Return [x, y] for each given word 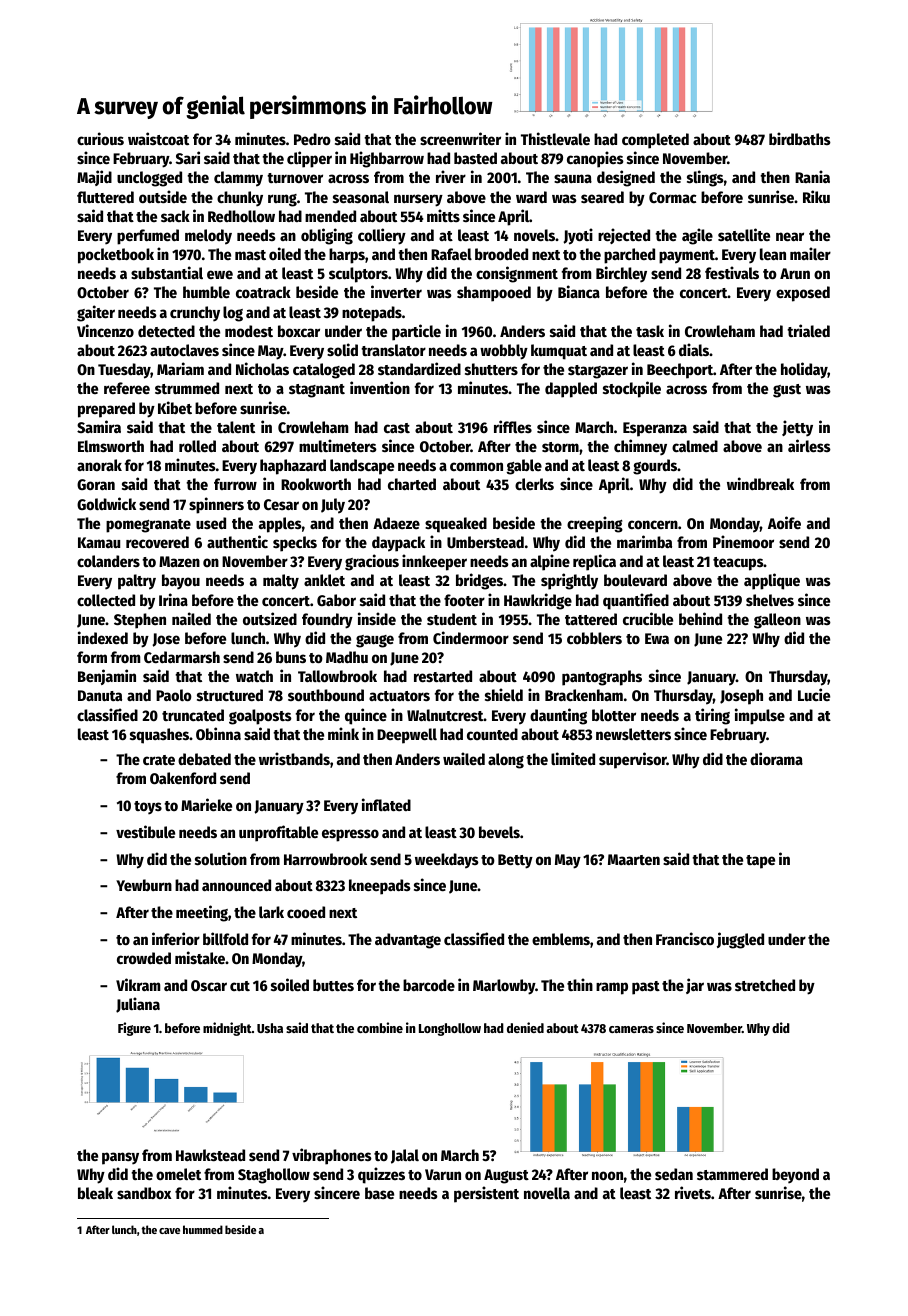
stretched [765, 985]
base [379, 1193]
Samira [99, 426]
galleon [777, 621]
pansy [120, 1158]
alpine [550, 562]
